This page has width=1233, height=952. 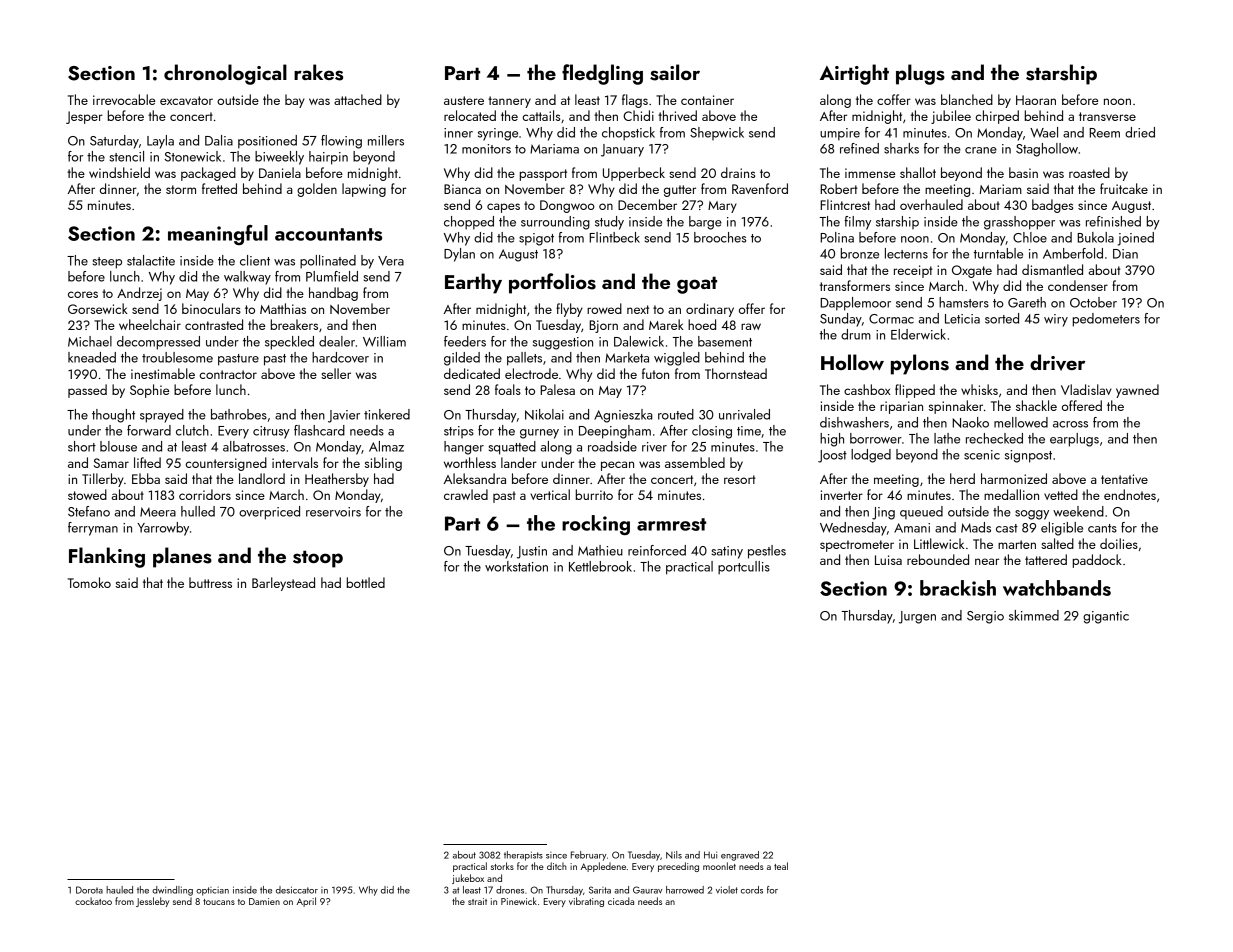 What do you see at coordinates (364, 190) in the page?
I see `lapwing` at bounding box center [364, 190].
